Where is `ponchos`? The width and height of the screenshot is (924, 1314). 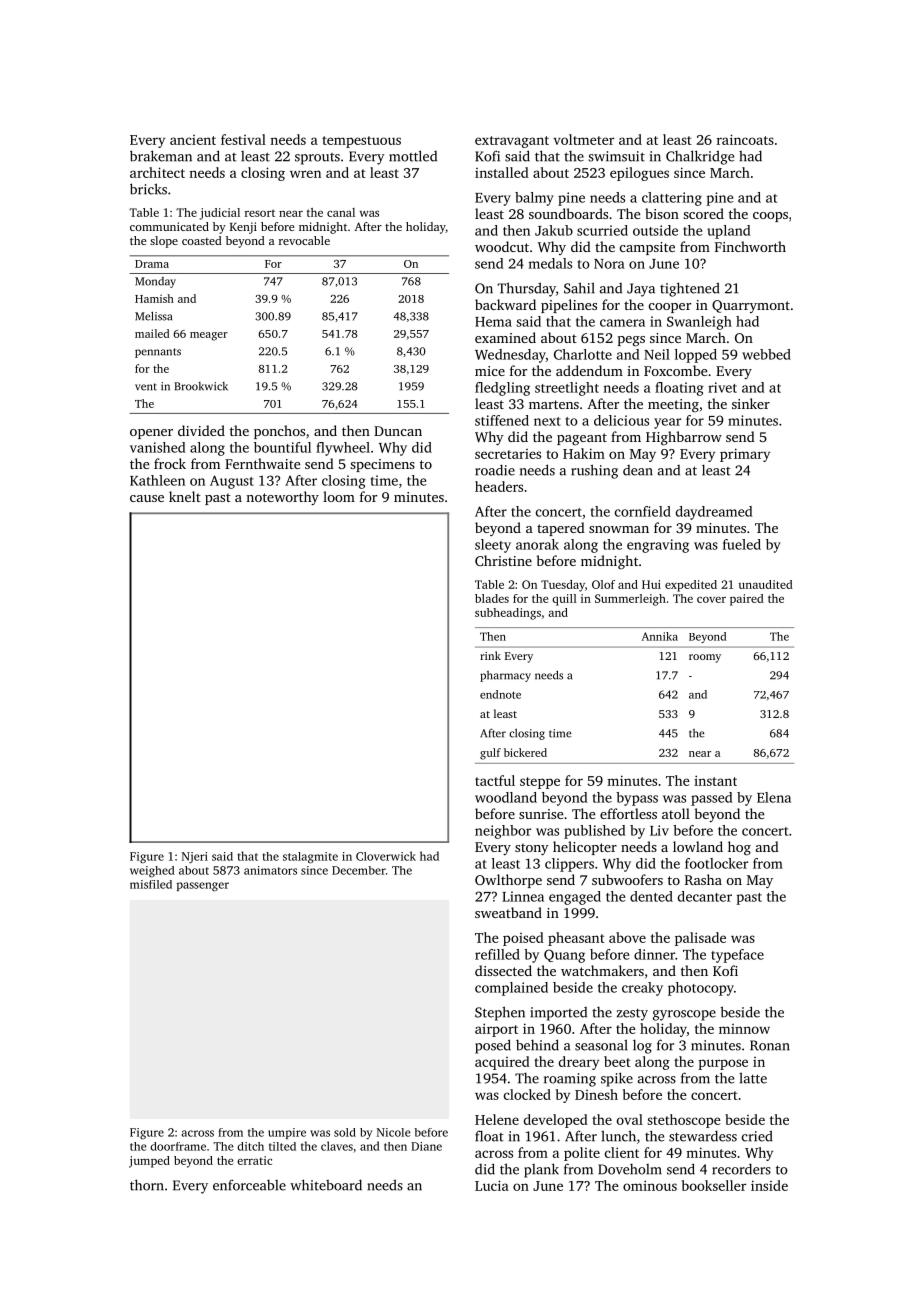
ponchos is located at coordinates (279, 432).
